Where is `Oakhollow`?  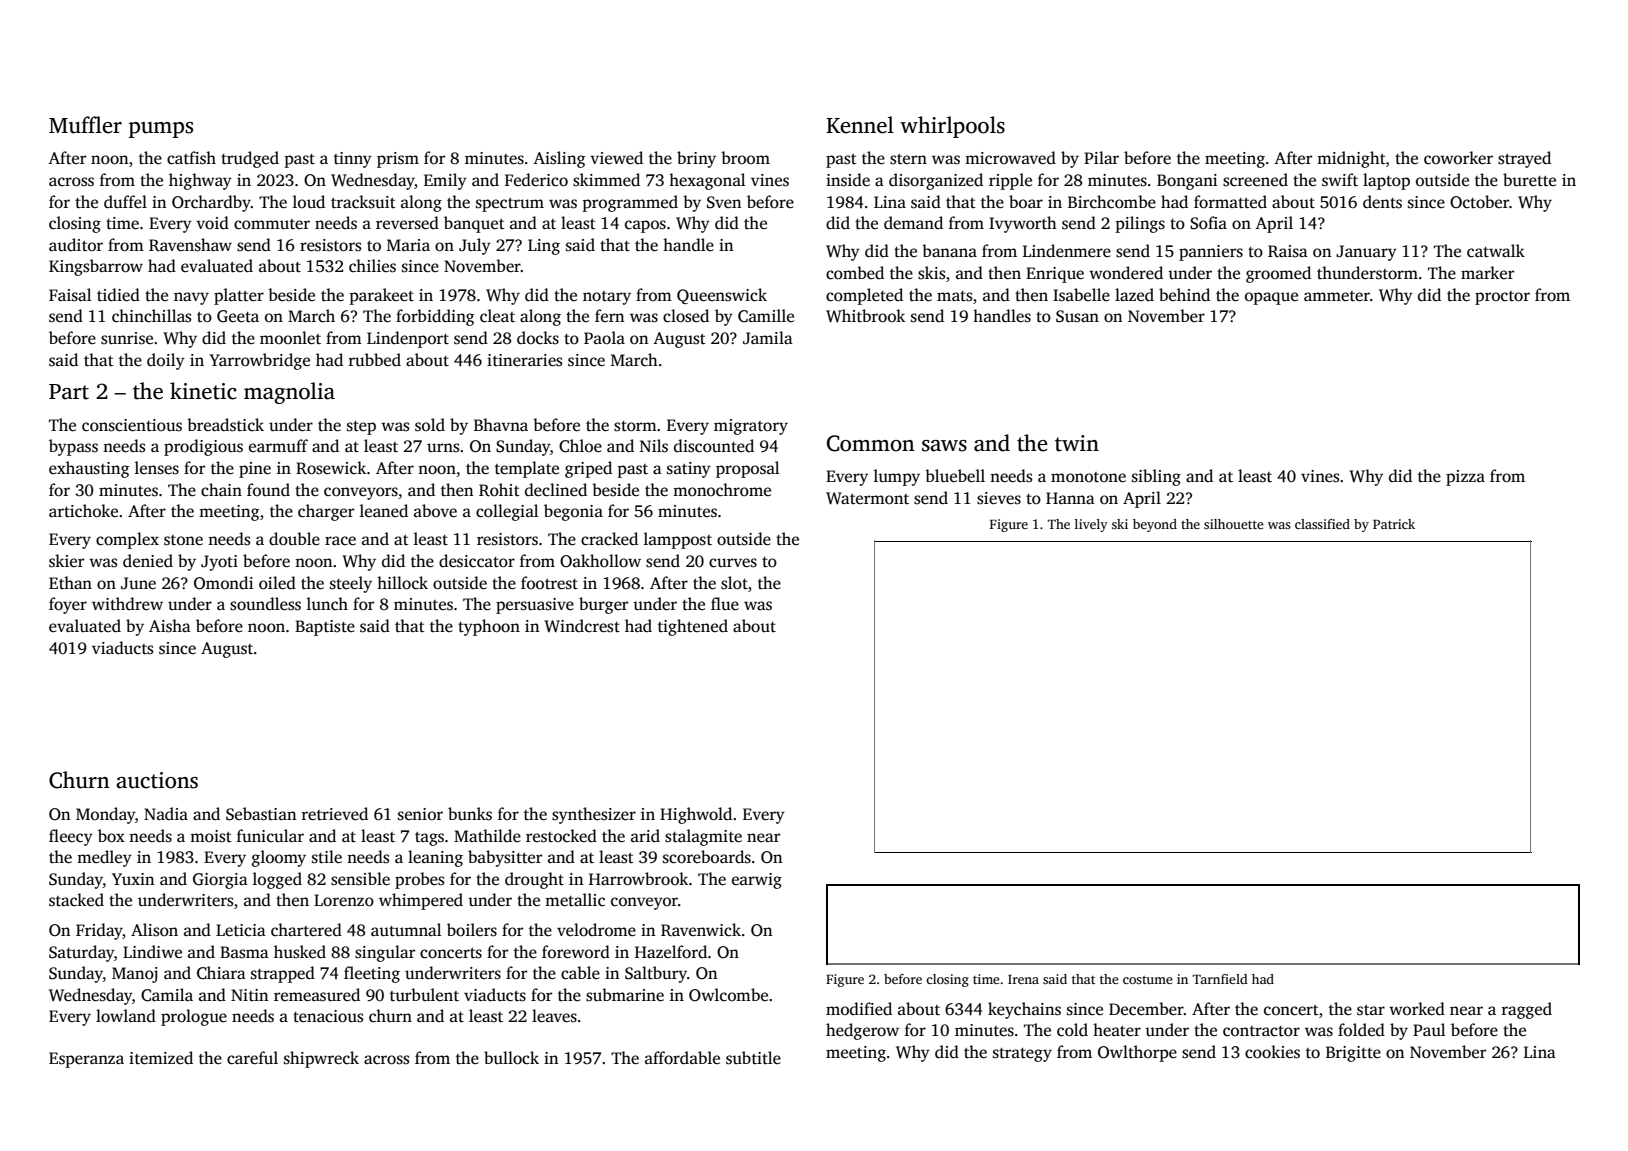
Oakhollow is located at coordinates (600, 561).
